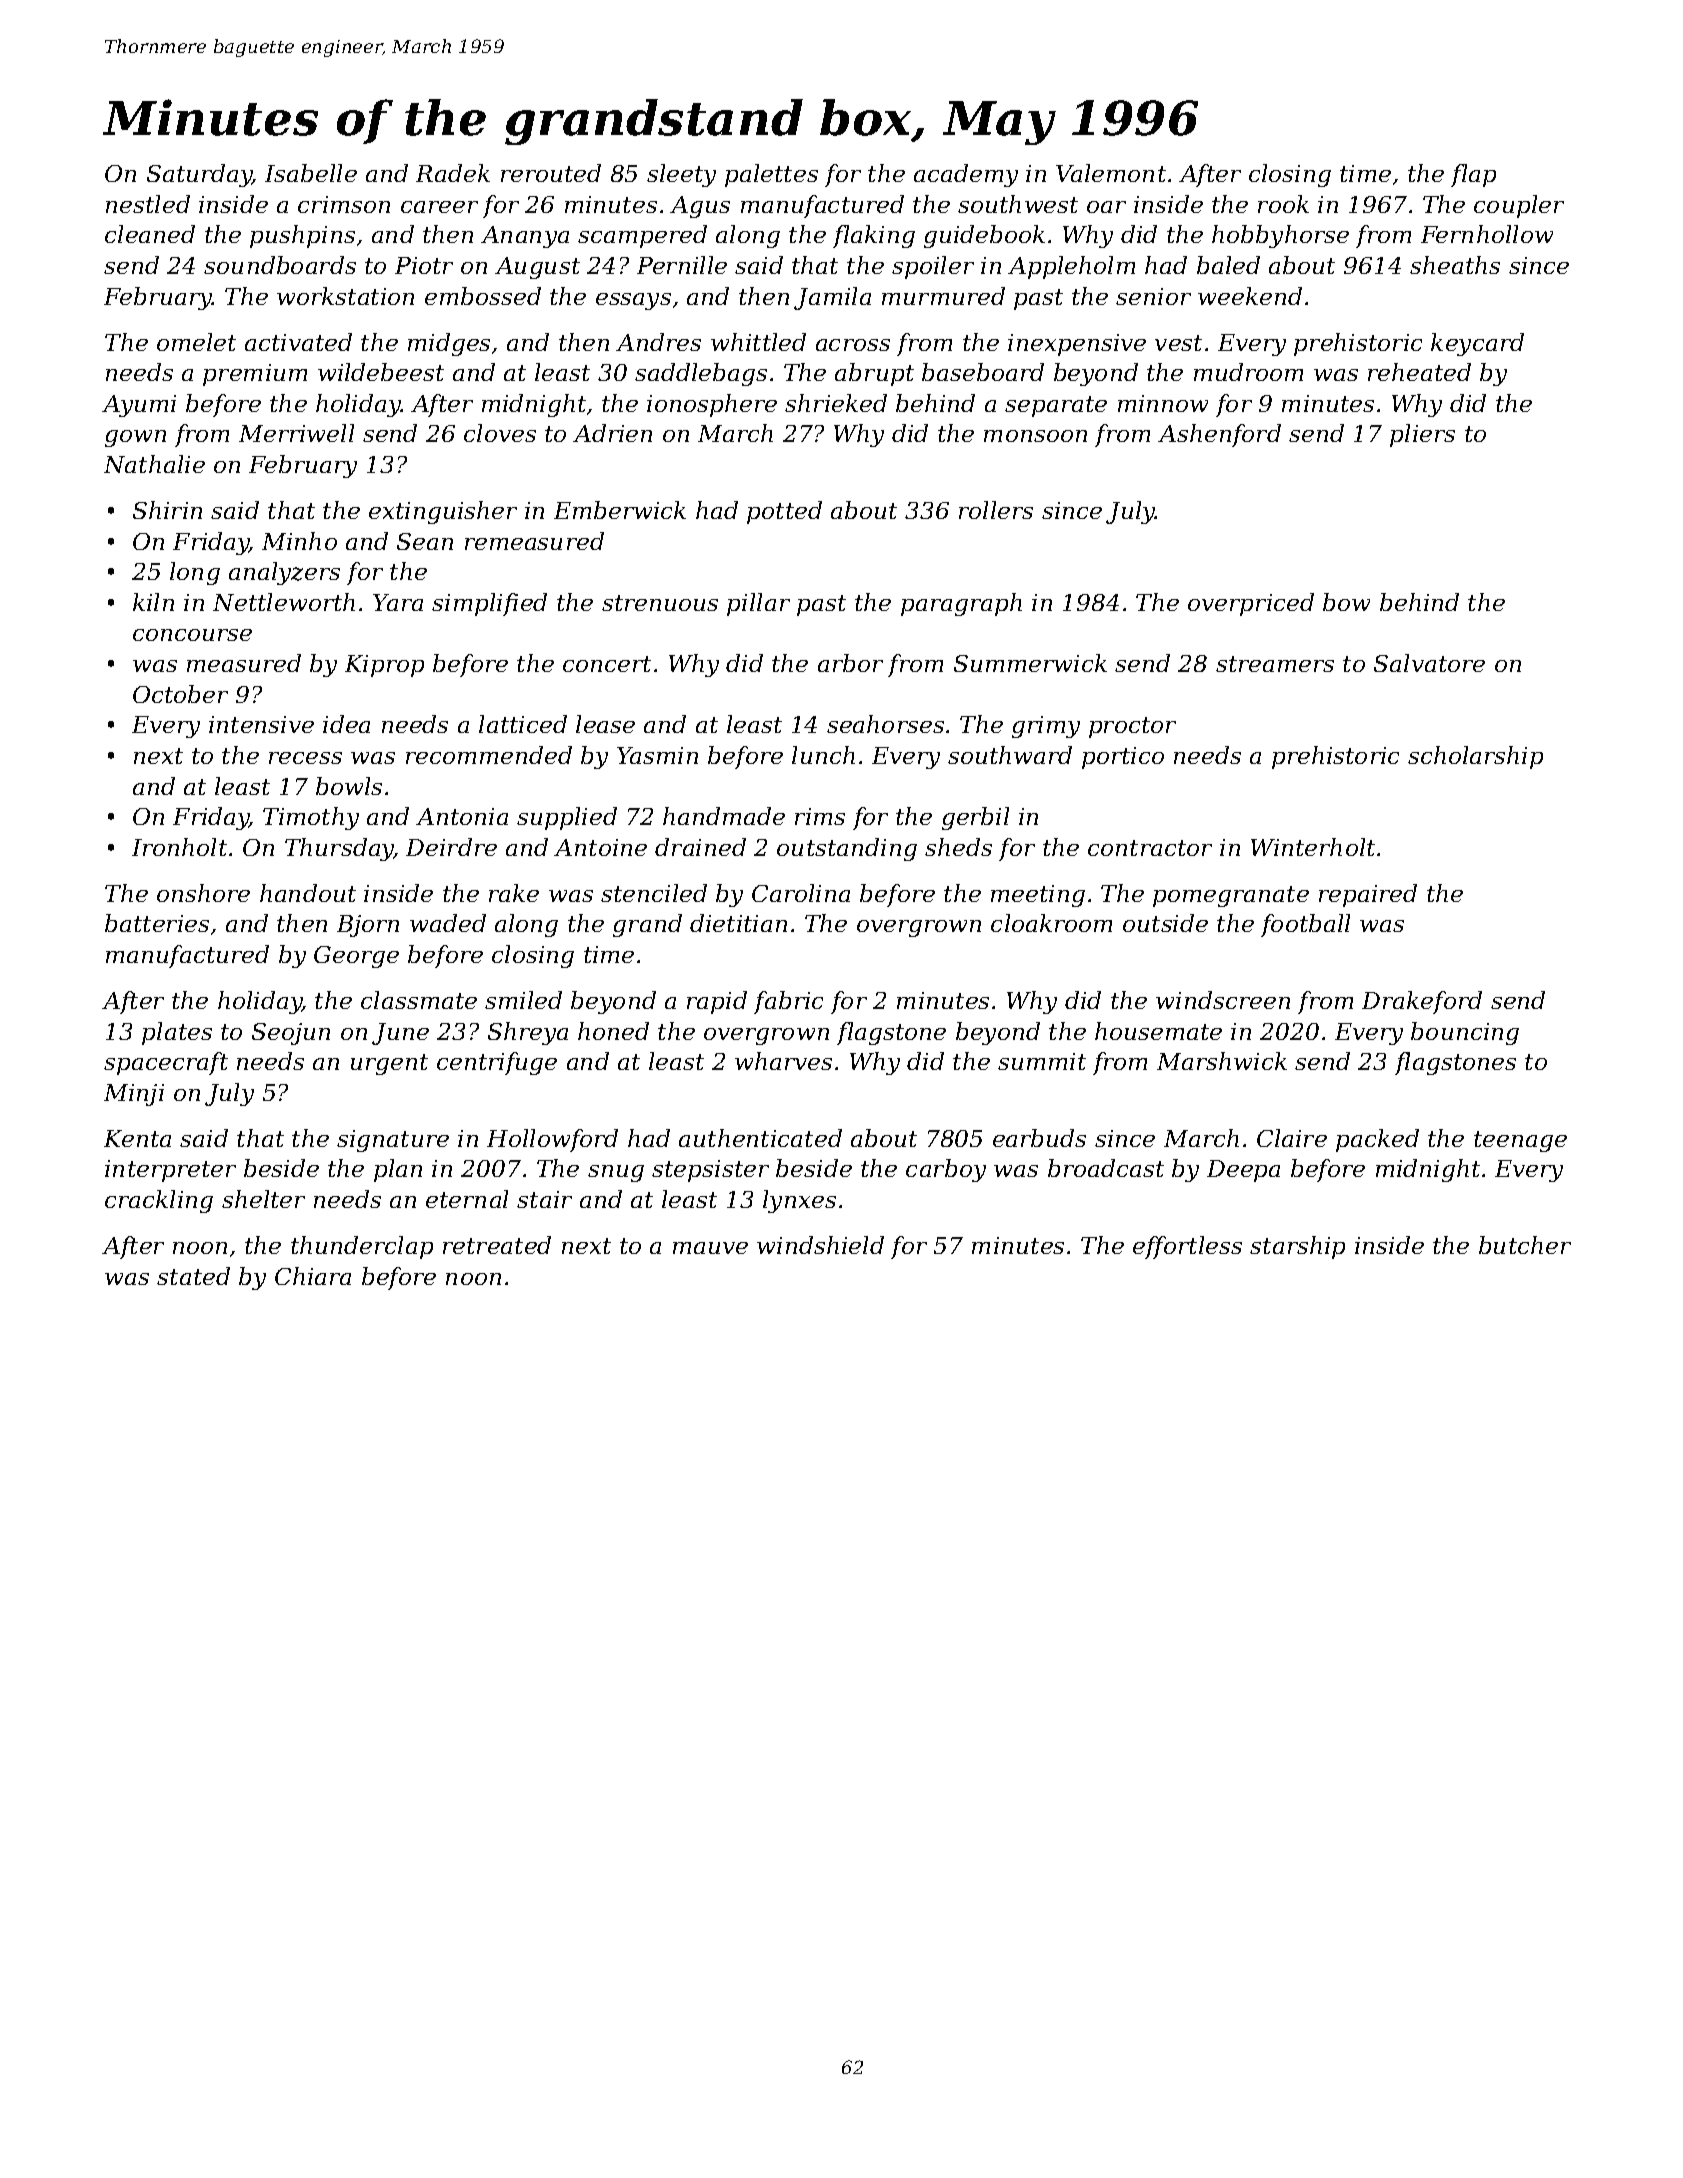 This image has width=1683, height=2178. I want to click on repaired, so click(1368, 895).
